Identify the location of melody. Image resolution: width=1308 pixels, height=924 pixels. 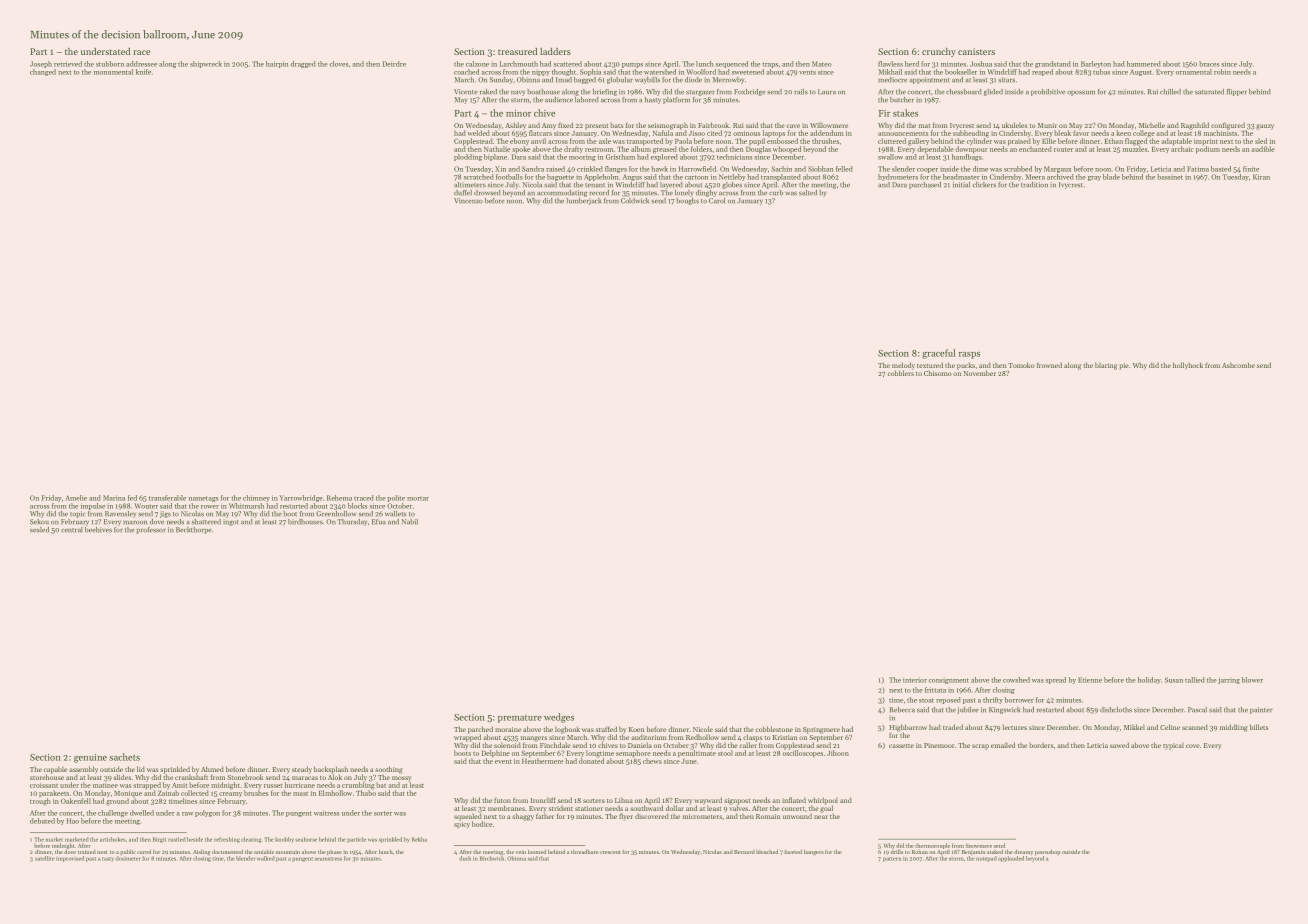
(903, 366).
